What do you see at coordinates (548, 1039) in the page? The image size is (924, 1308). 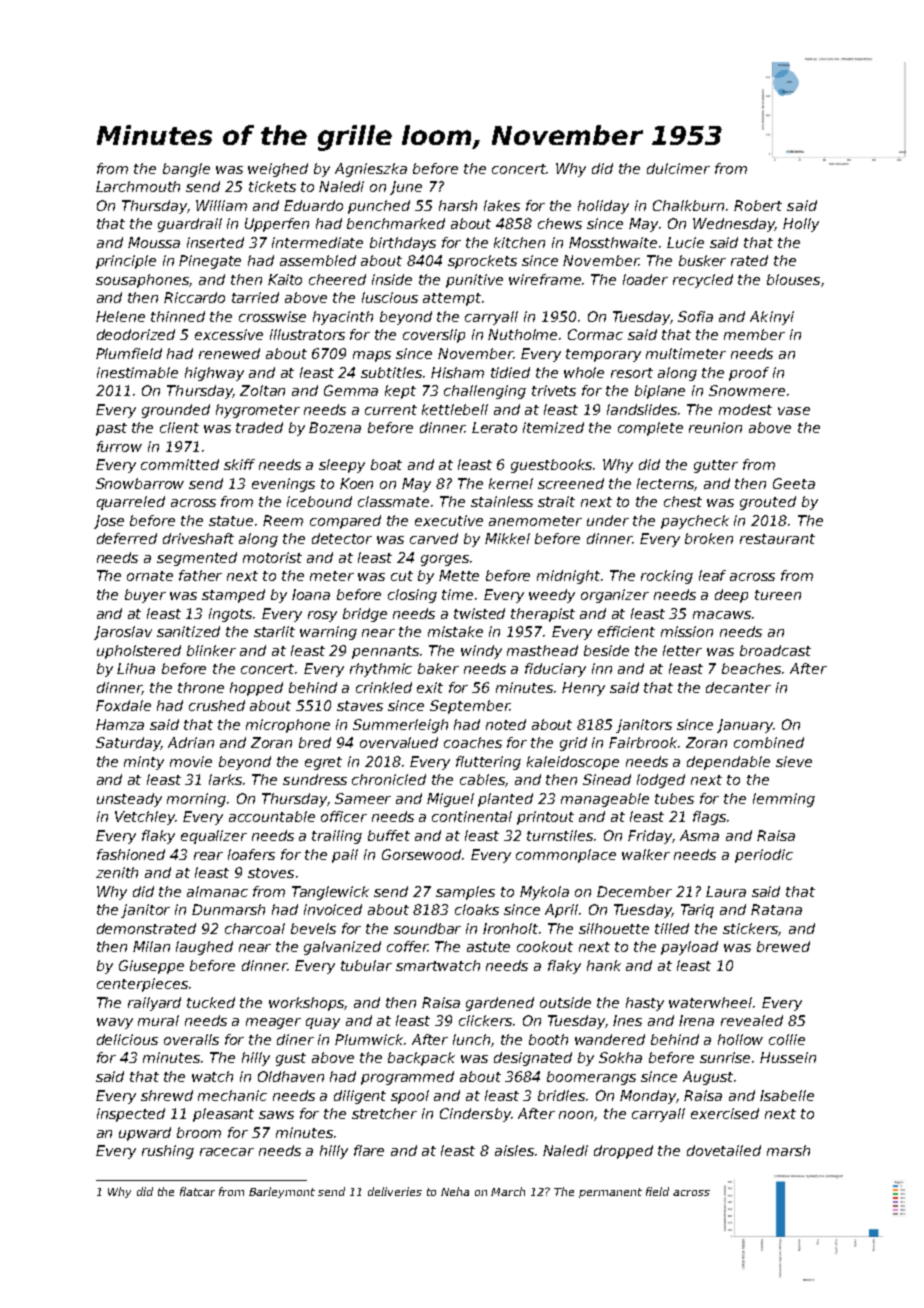 I see `booth` at bounding box center [548, 1039].
